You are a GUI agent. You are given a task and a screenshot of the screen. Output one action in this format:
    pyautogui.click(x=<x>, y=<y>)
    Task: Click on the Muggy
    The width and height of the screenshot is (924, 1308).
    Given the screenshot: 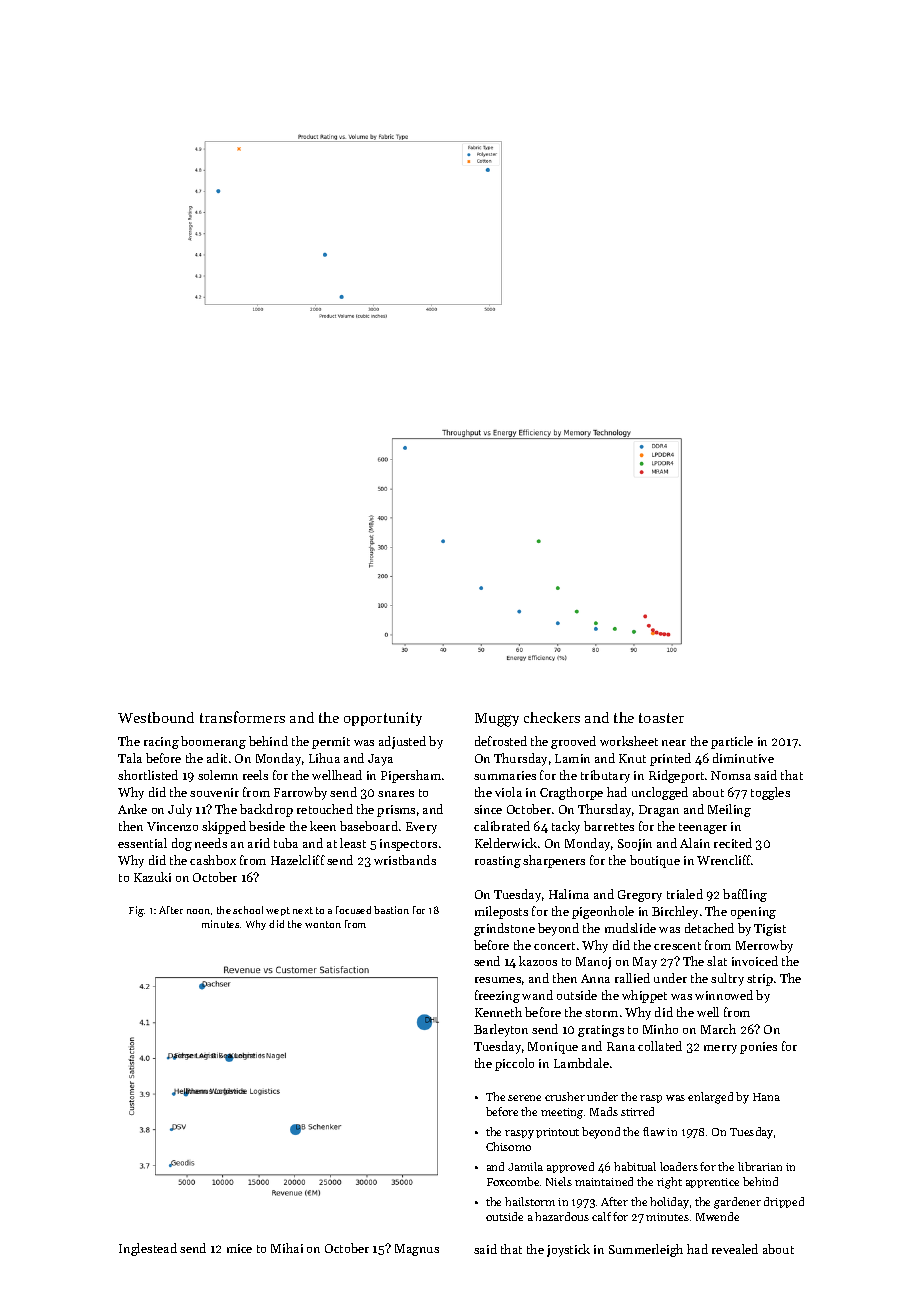 What is the action you would take?
    pyautogui.click(x=497, y=720)
